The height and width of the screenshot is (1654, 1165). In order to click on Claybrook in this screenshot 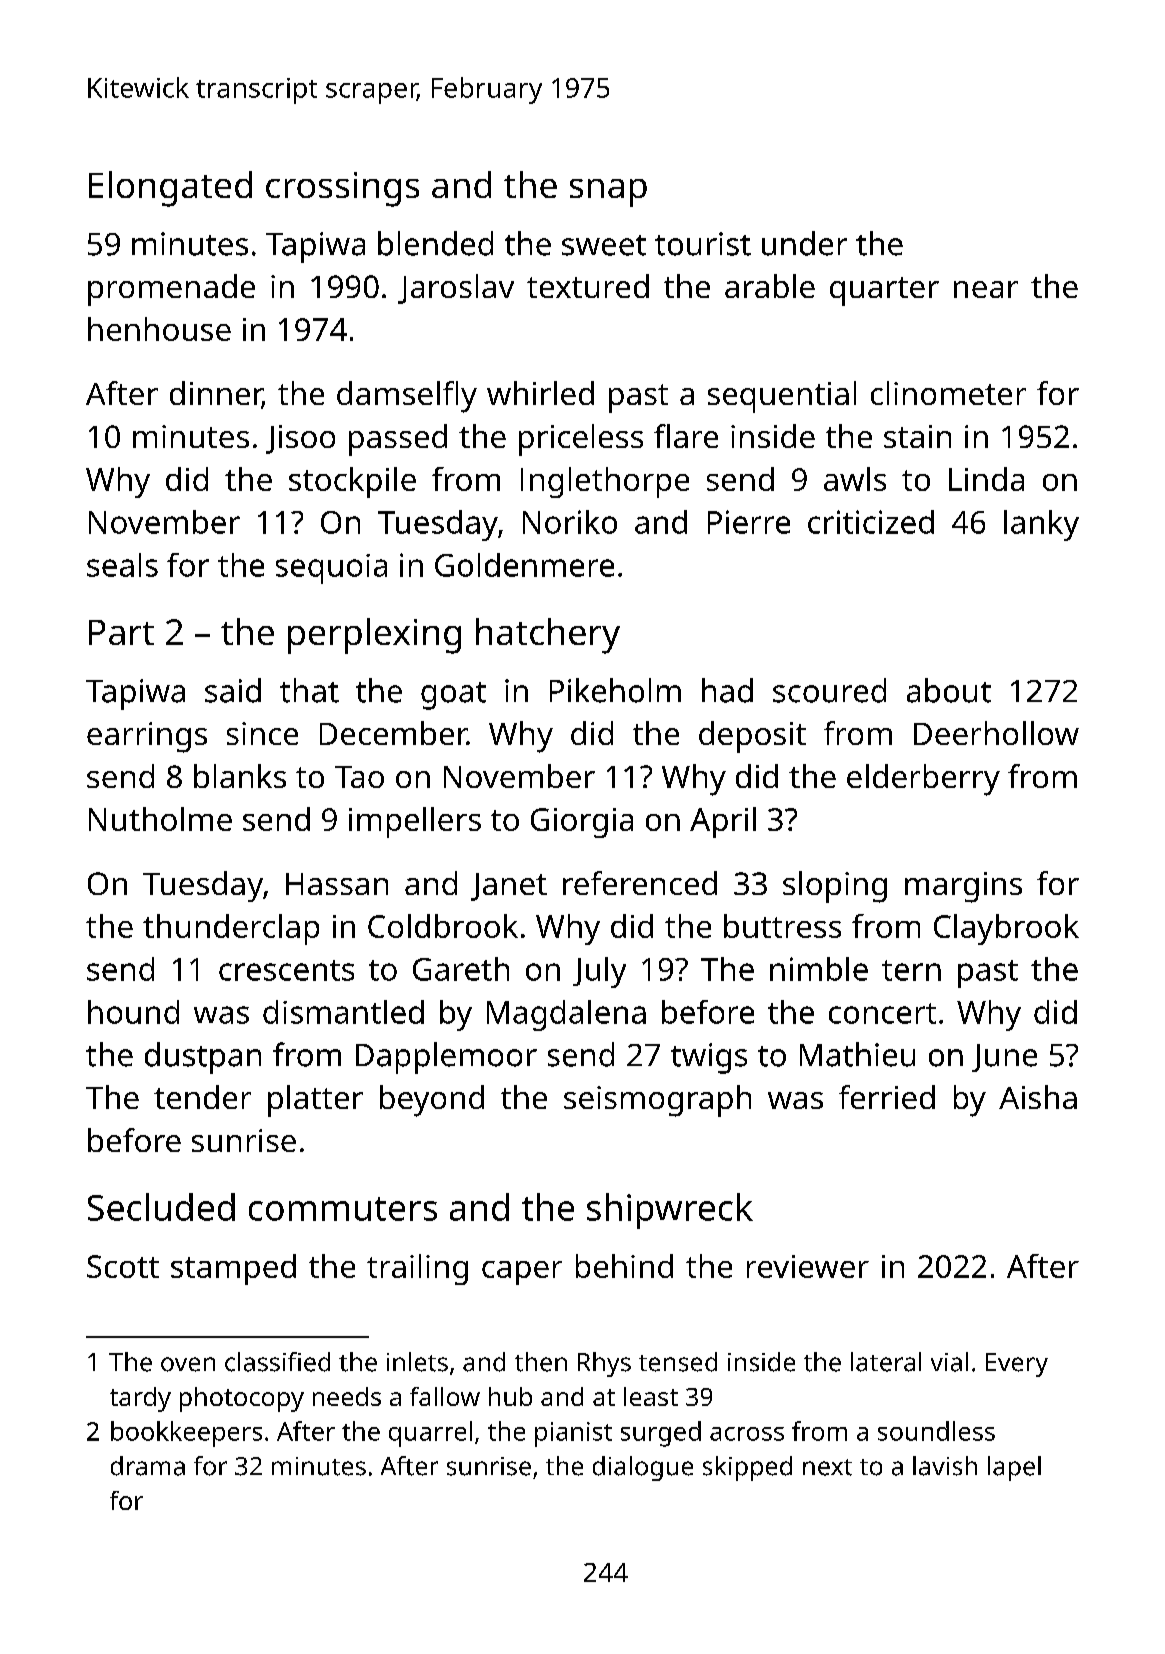, I will do `click(1006, 929)`.
